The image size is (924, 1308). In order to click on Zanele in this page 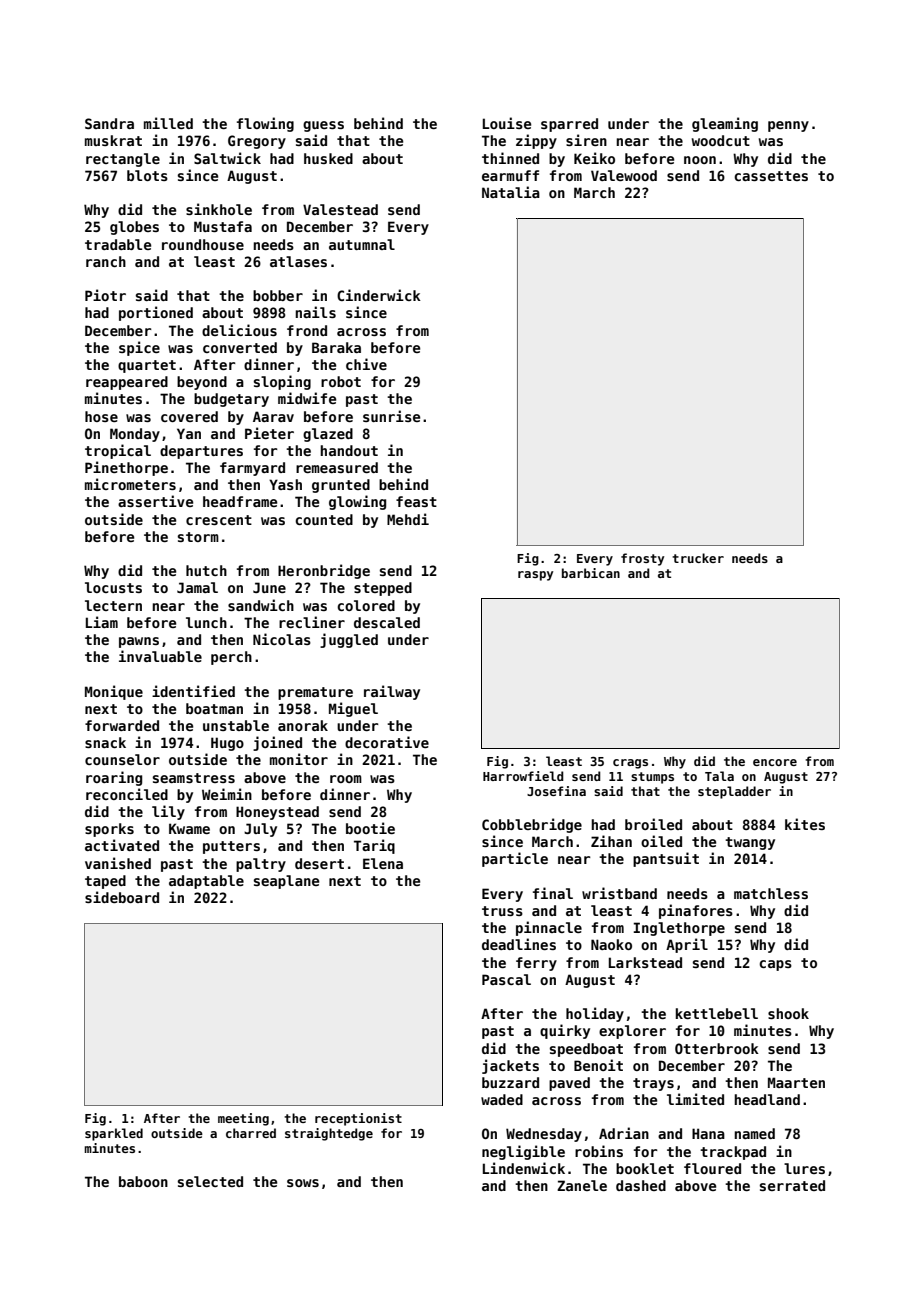, I will do `click(582, 1185)`.
